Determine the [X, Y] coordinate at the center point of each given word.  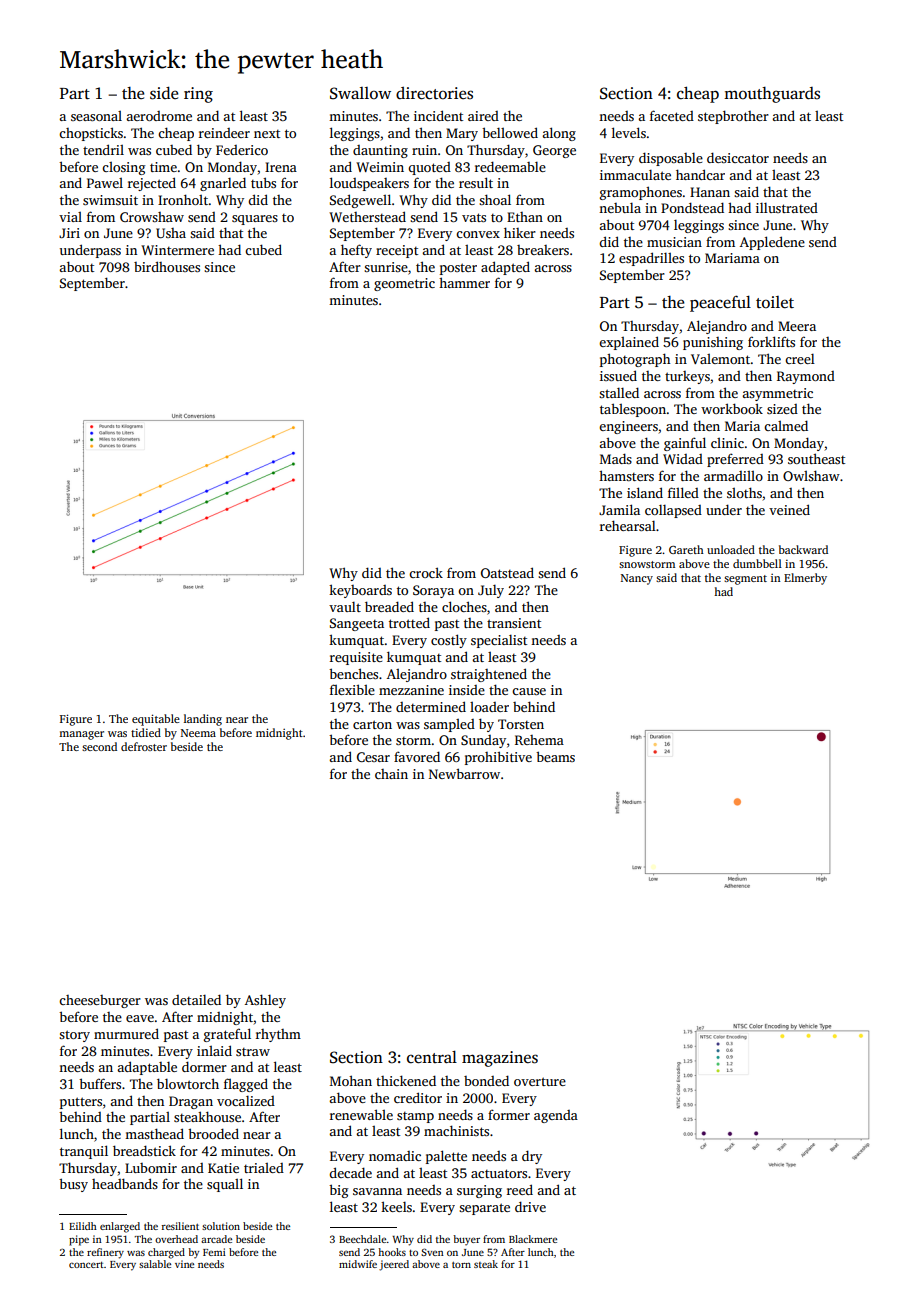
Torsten [521, 724]
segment [745, 580]
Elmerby [805, 579]
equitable [156, 720]
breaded [389, 606]
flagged [246, 1085]
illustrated [787, 208]
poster [458, 269]
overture [540, 1081]
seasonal [96, 116]
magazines [500, 1059]
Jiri [69, 233]
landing [203, 720]
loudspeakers [369, 184]
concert [86, 1265]
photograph [635, 360]
